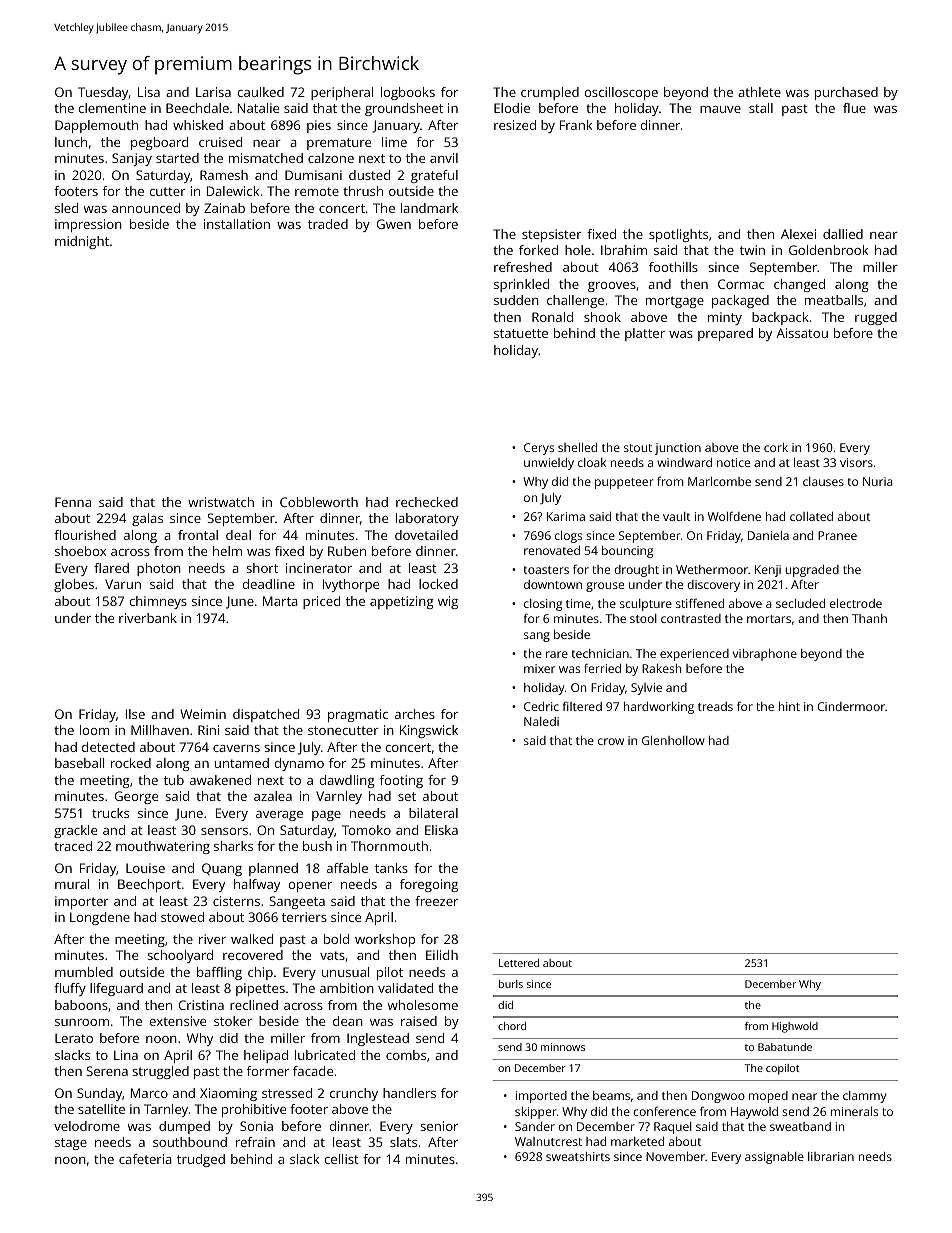 The width and height of the document is (952, 1233). What do you see at coordinates (403, 1142) in the document?
I see `slats` at bounding box center [403, 1142].
